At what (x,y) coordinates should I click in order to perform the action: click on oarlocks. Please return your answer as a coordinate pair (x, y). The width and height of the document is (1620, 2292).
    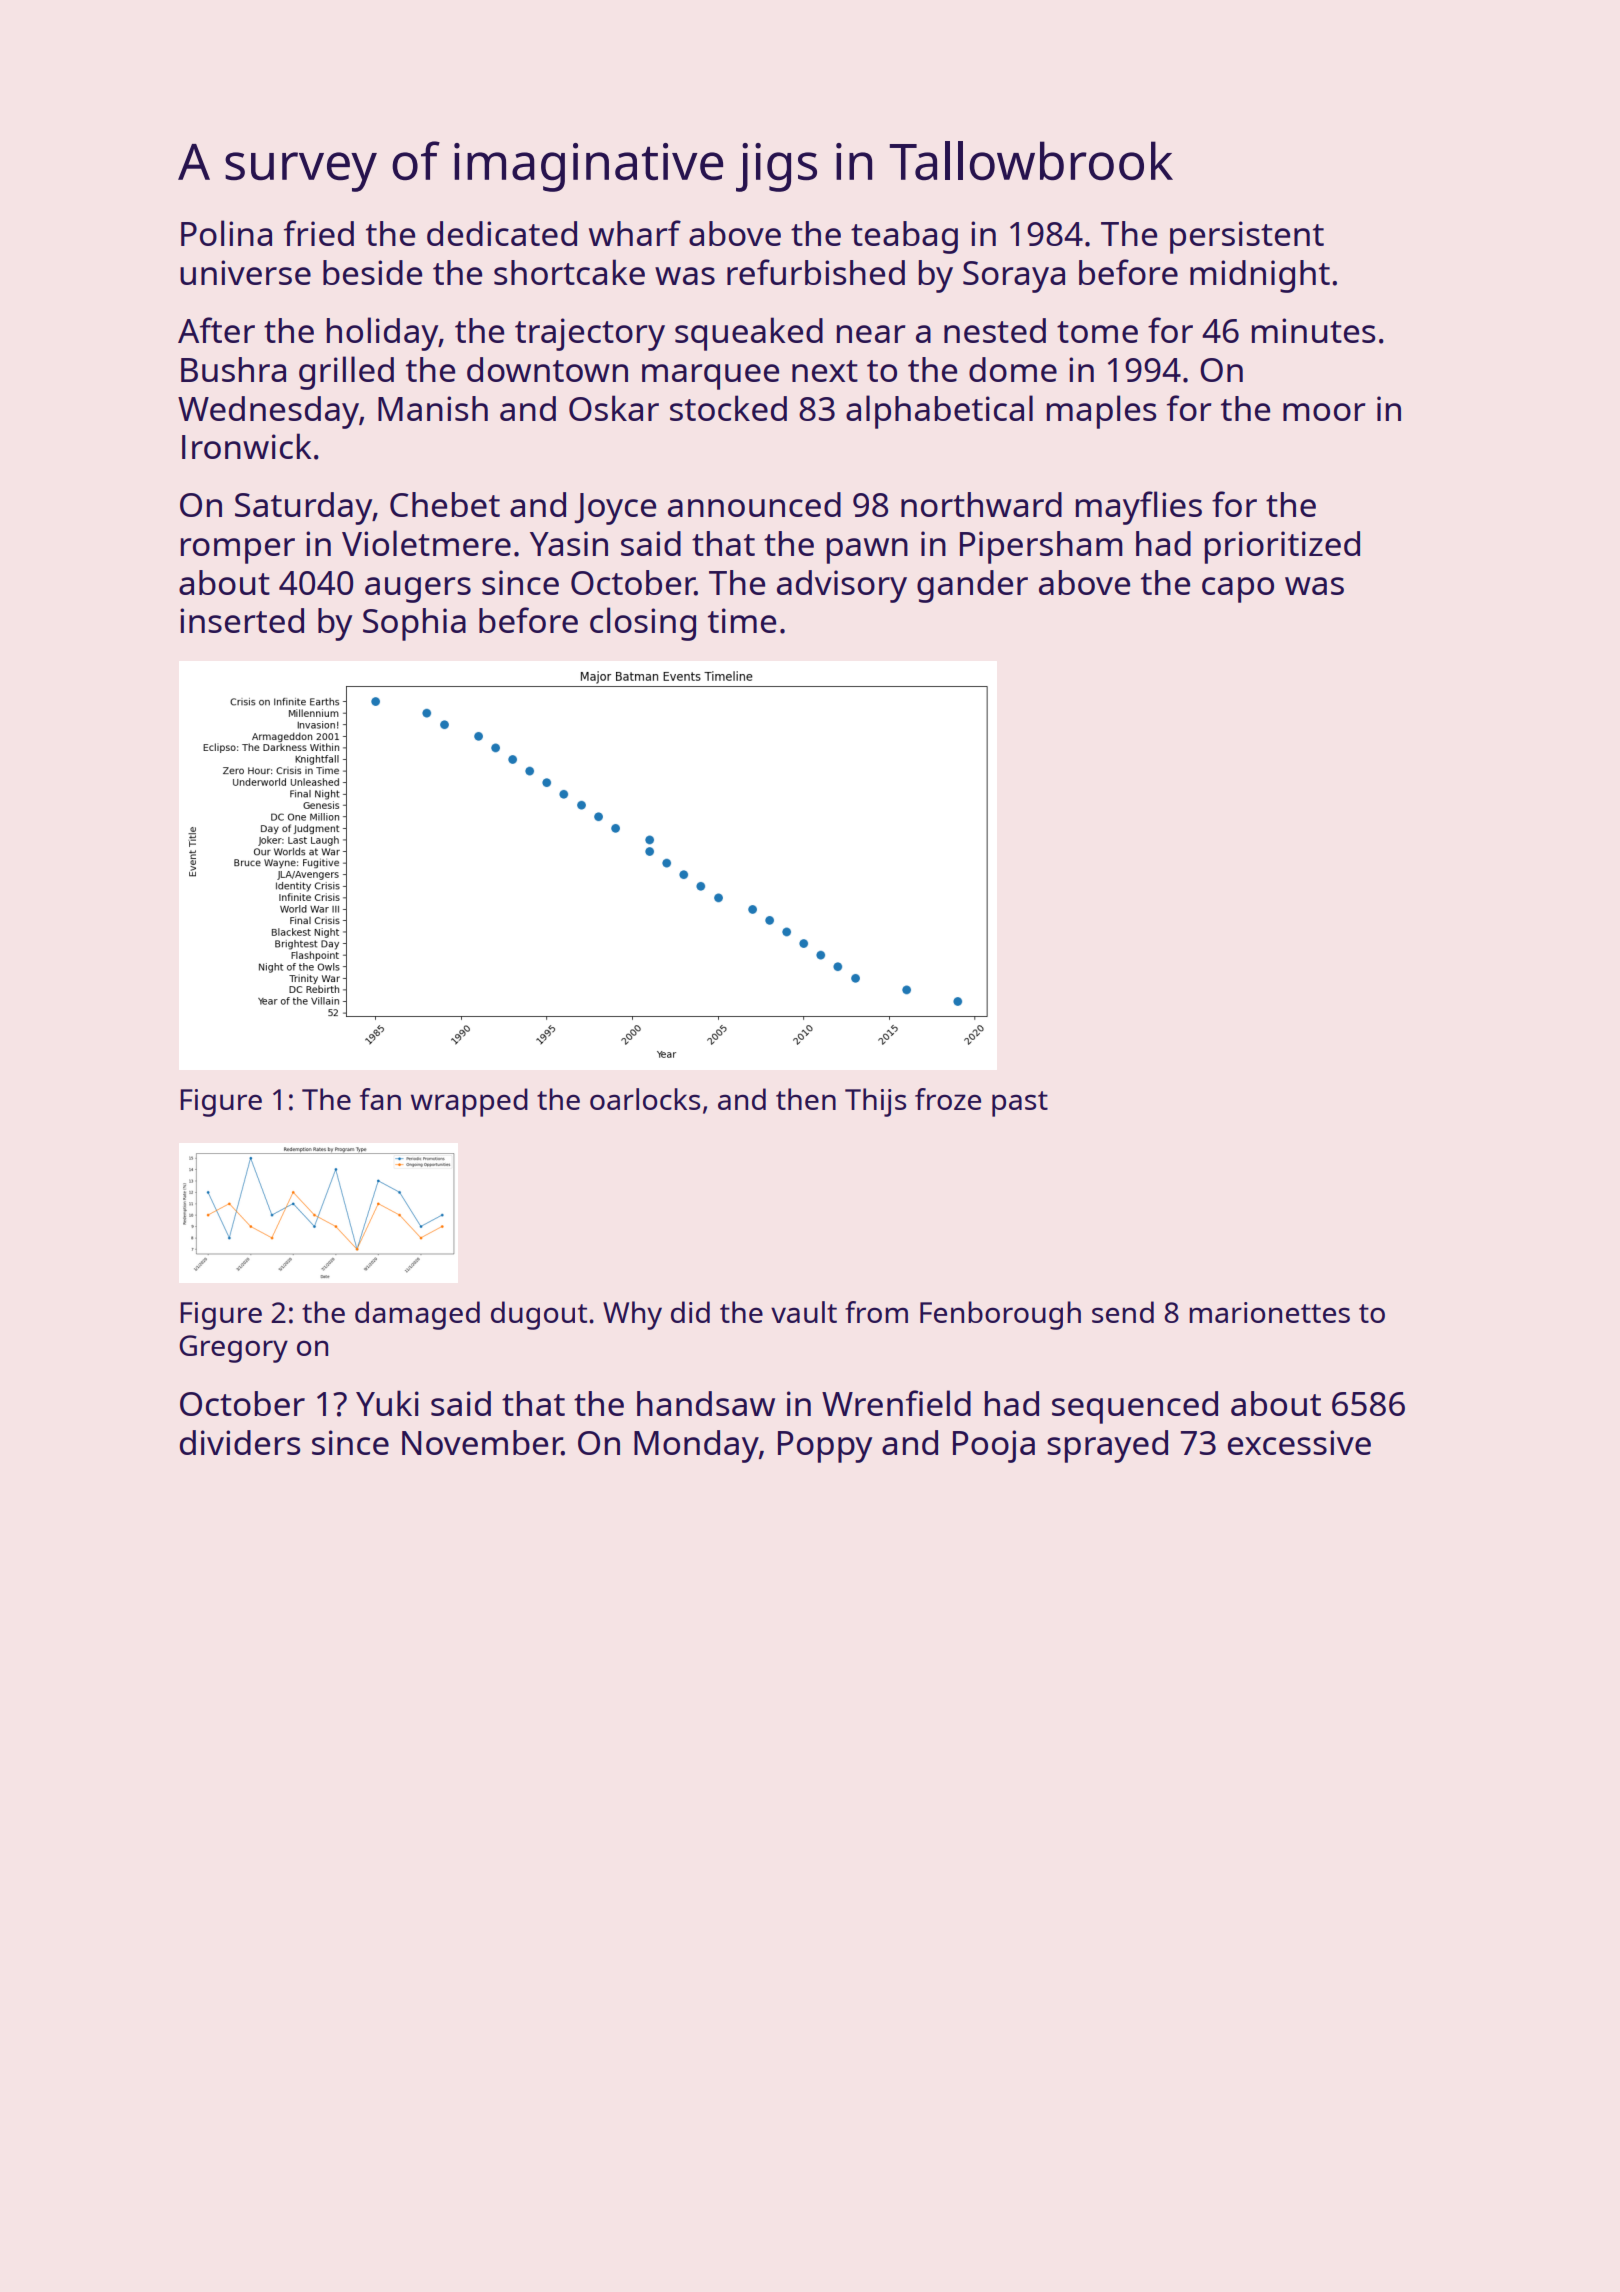
    Looking at the image, I should click on (645, 1099).
